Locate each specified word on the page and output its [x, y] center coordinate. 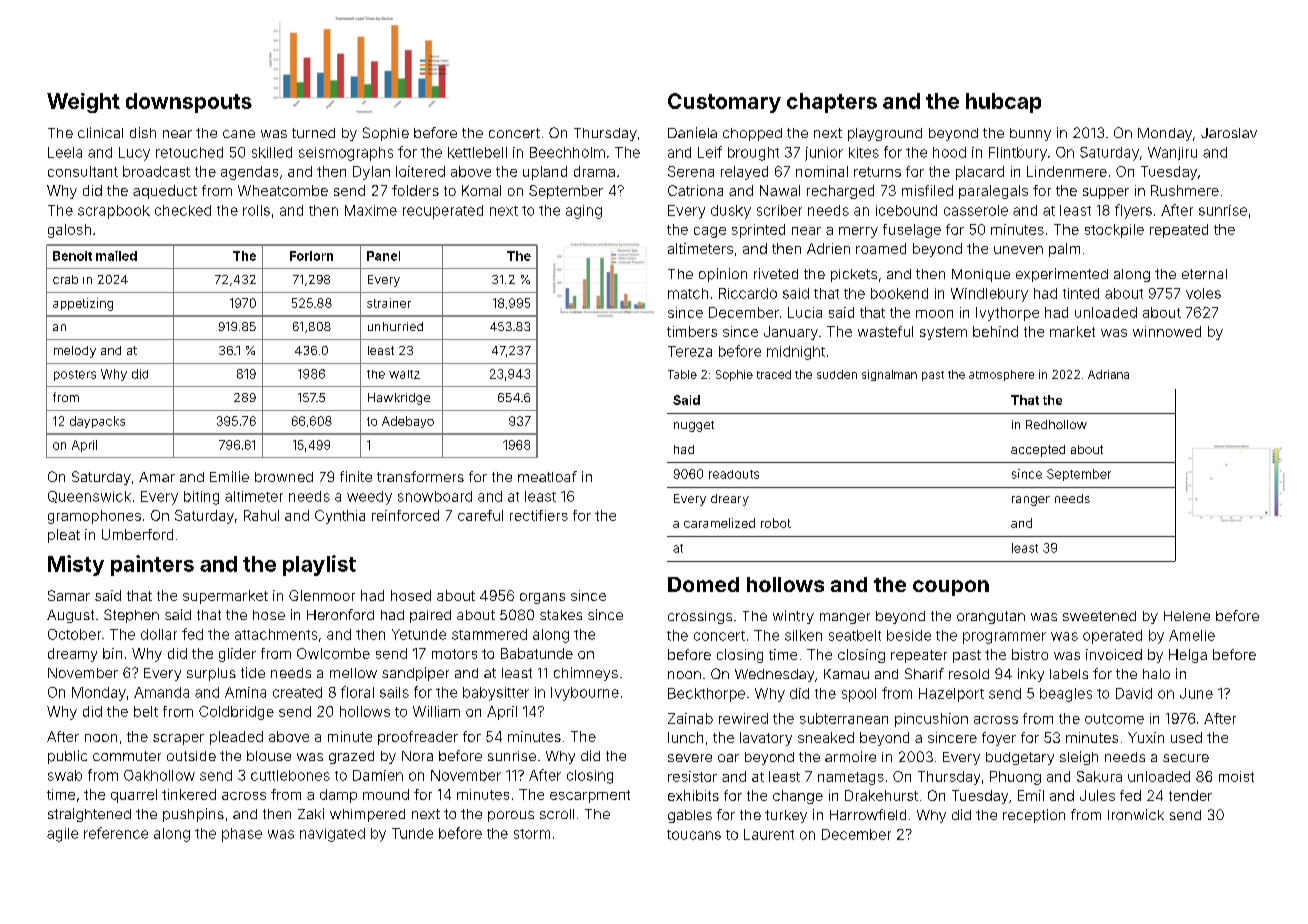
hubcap [1003, 103]
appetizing [83, 304]
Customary [724, 103]
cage [710, 232]
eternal [1204, 274]
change [798, 797]
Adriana [1108, 374]
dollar [159, 634]
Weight [83, 103]
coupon [951, 588]
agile [62, 835]
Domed [703, 584]
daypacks [97, 422]
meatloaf [547, 476]
